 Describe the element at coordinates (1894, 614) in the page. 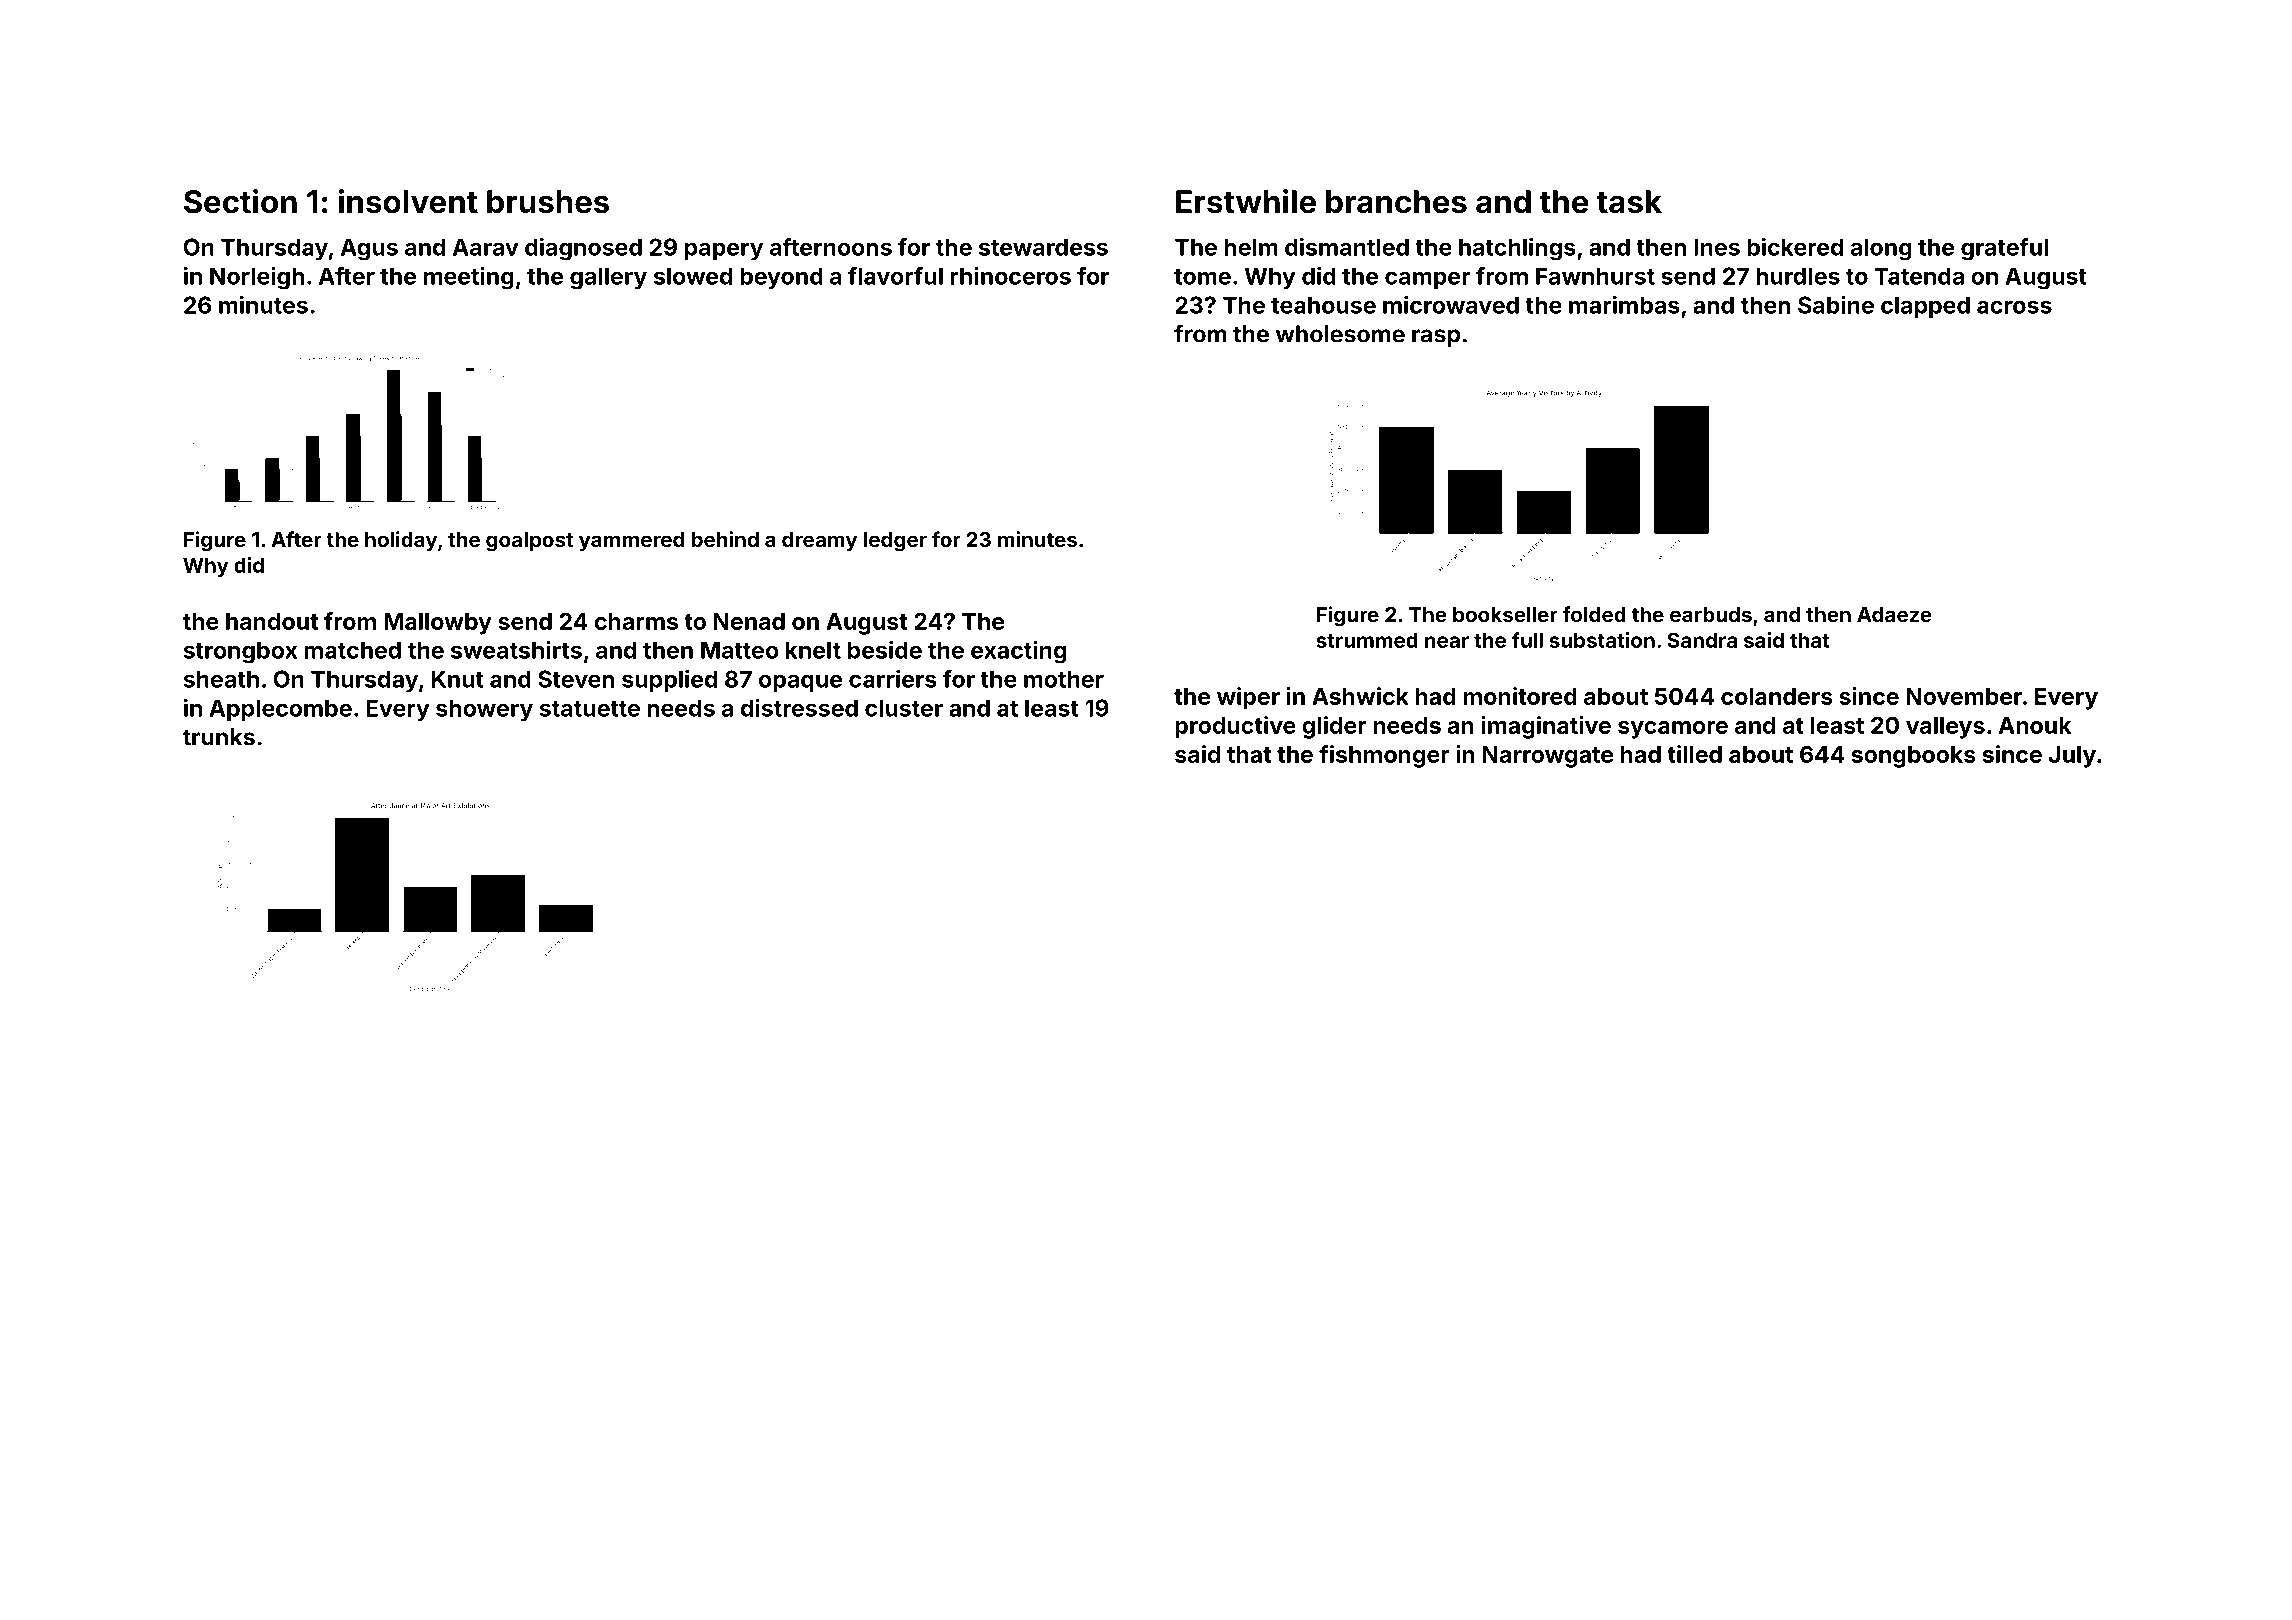

I see `Adaeze` at that location.
